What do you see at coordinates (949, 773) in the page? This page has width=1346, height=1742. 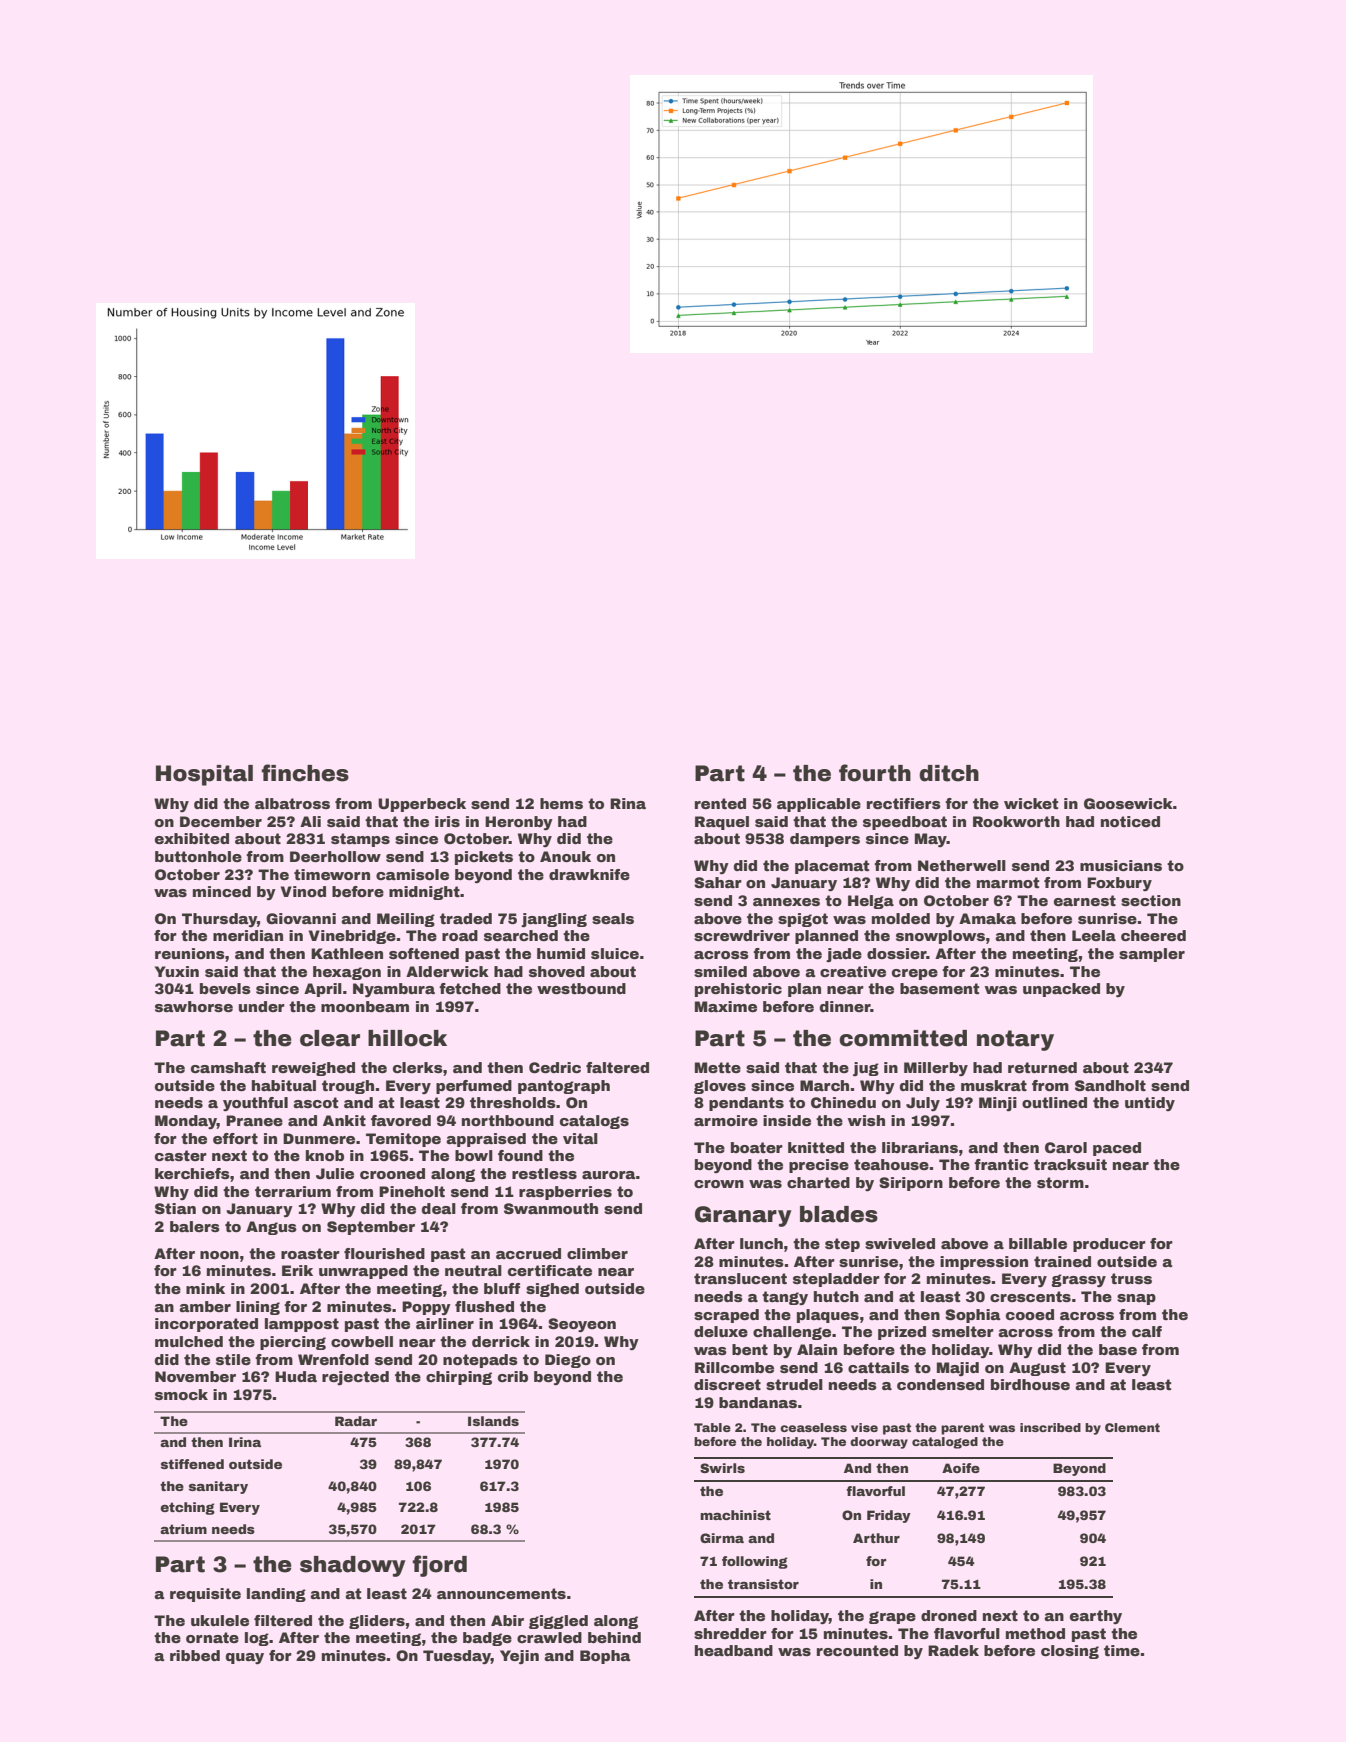 I see `ditch` at bounding box center [949, 773].
